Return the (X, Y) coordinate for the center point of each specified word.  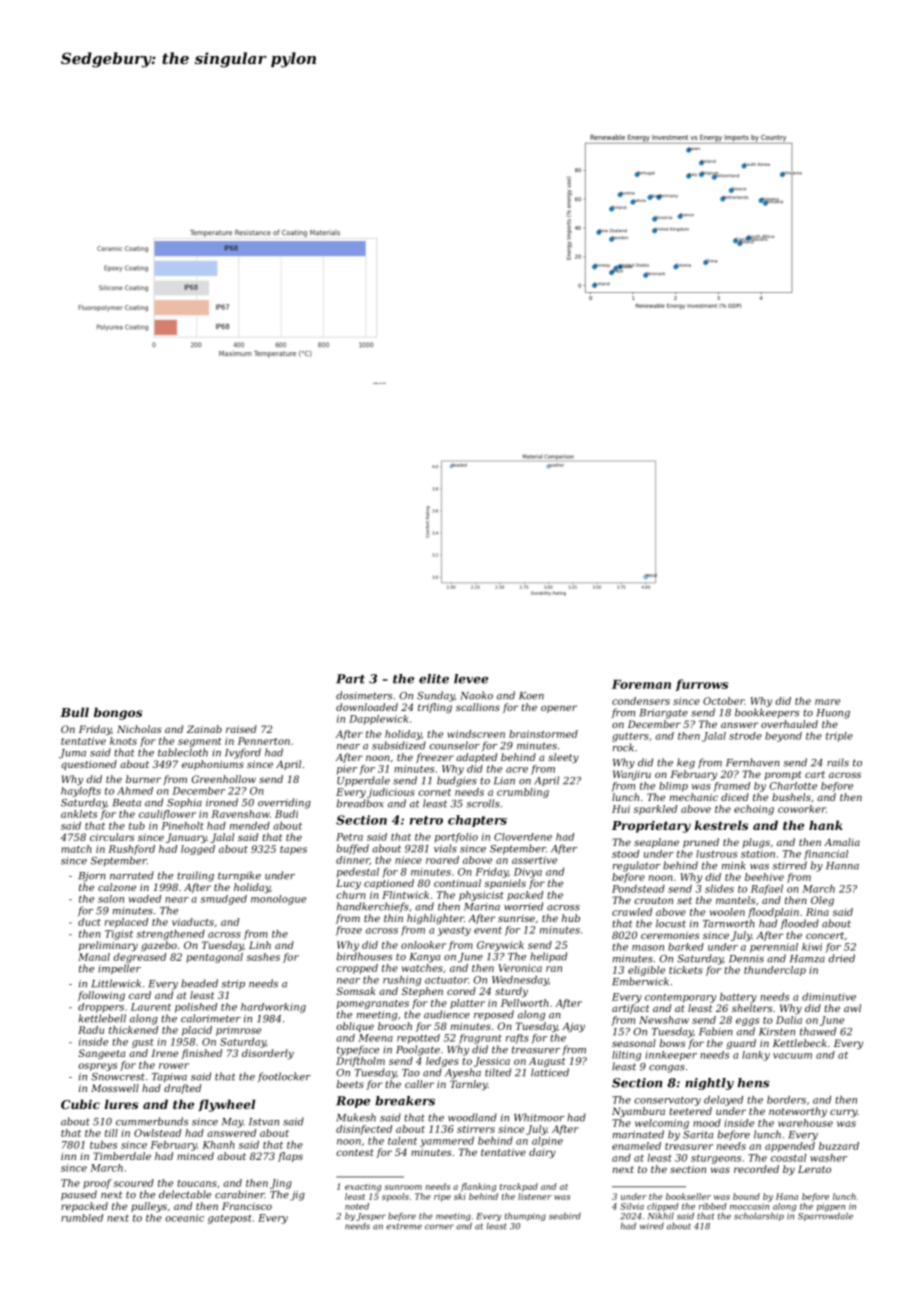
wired (652, 1226)
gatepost (230, 1219)
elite (434, 679)
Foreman (641, 684)
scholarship (759, 1216)
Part (350, 679)
